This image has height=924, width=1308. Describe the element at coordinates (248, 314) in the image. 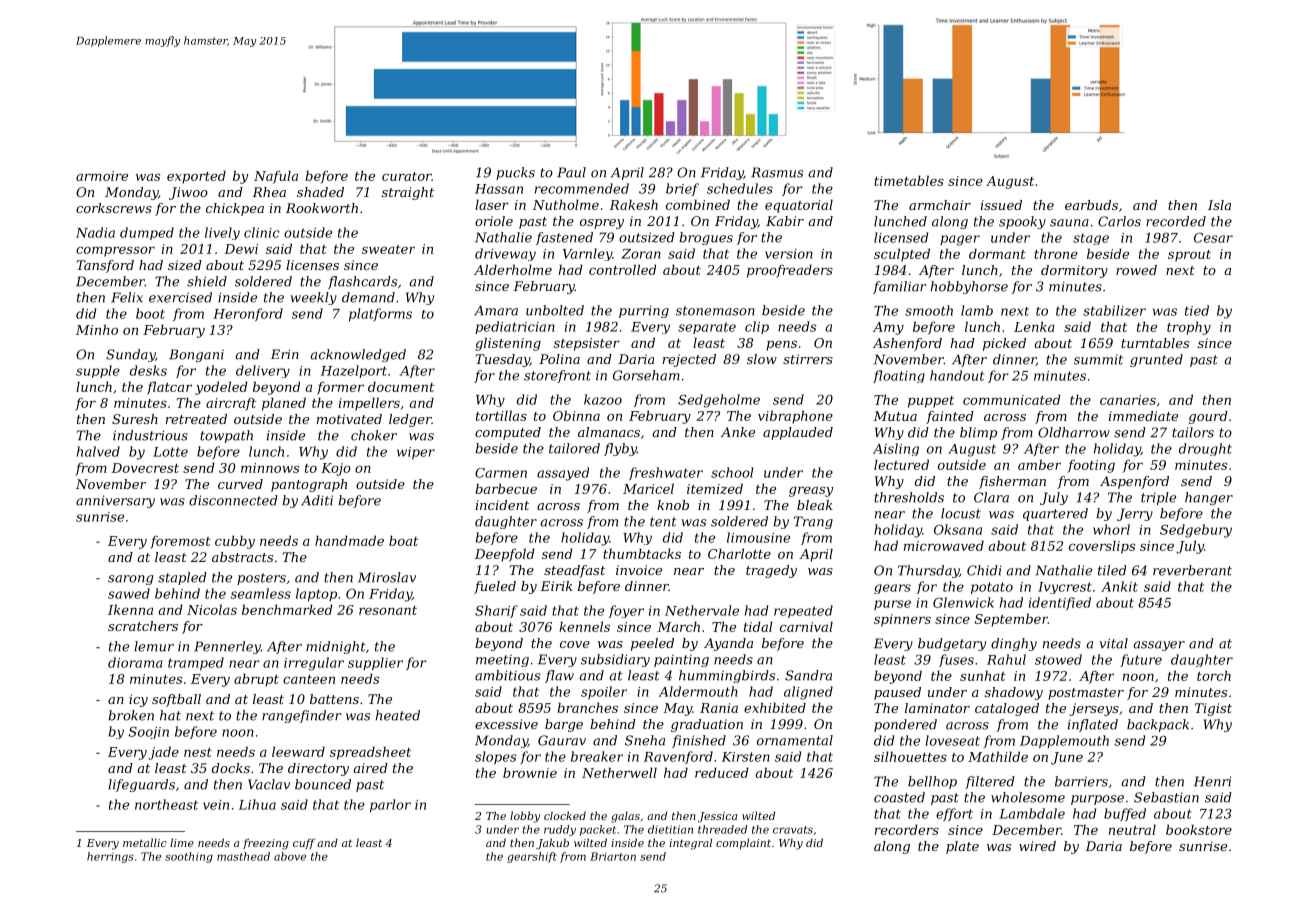

I see `Heronford` at that location.
